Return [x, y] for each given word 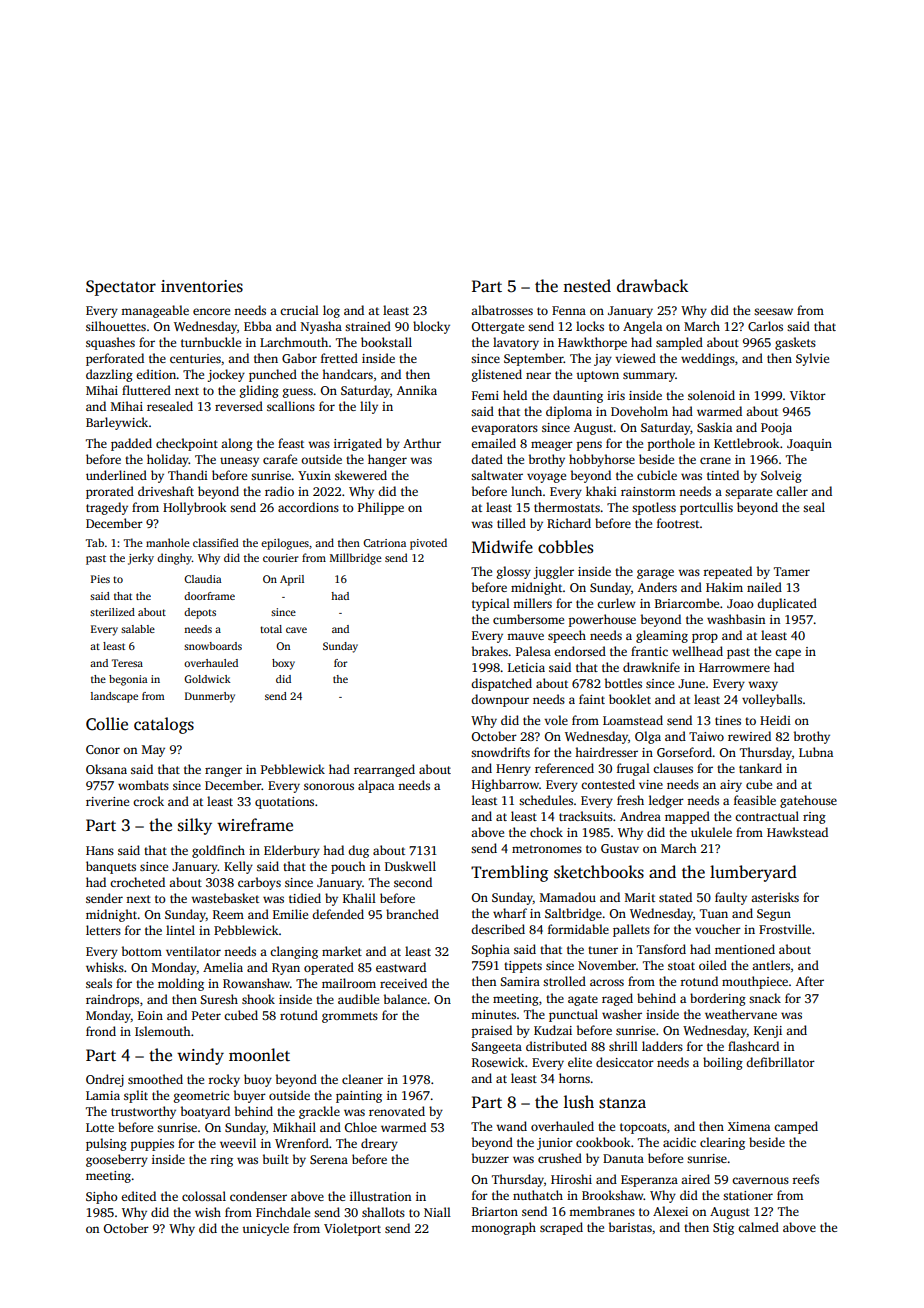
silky [195, 826]
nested [587, 286]
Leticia [526, 667]
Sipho [102, 1197]
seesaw [773, 311]
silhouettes [116, 326]
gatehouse [808, 801]
